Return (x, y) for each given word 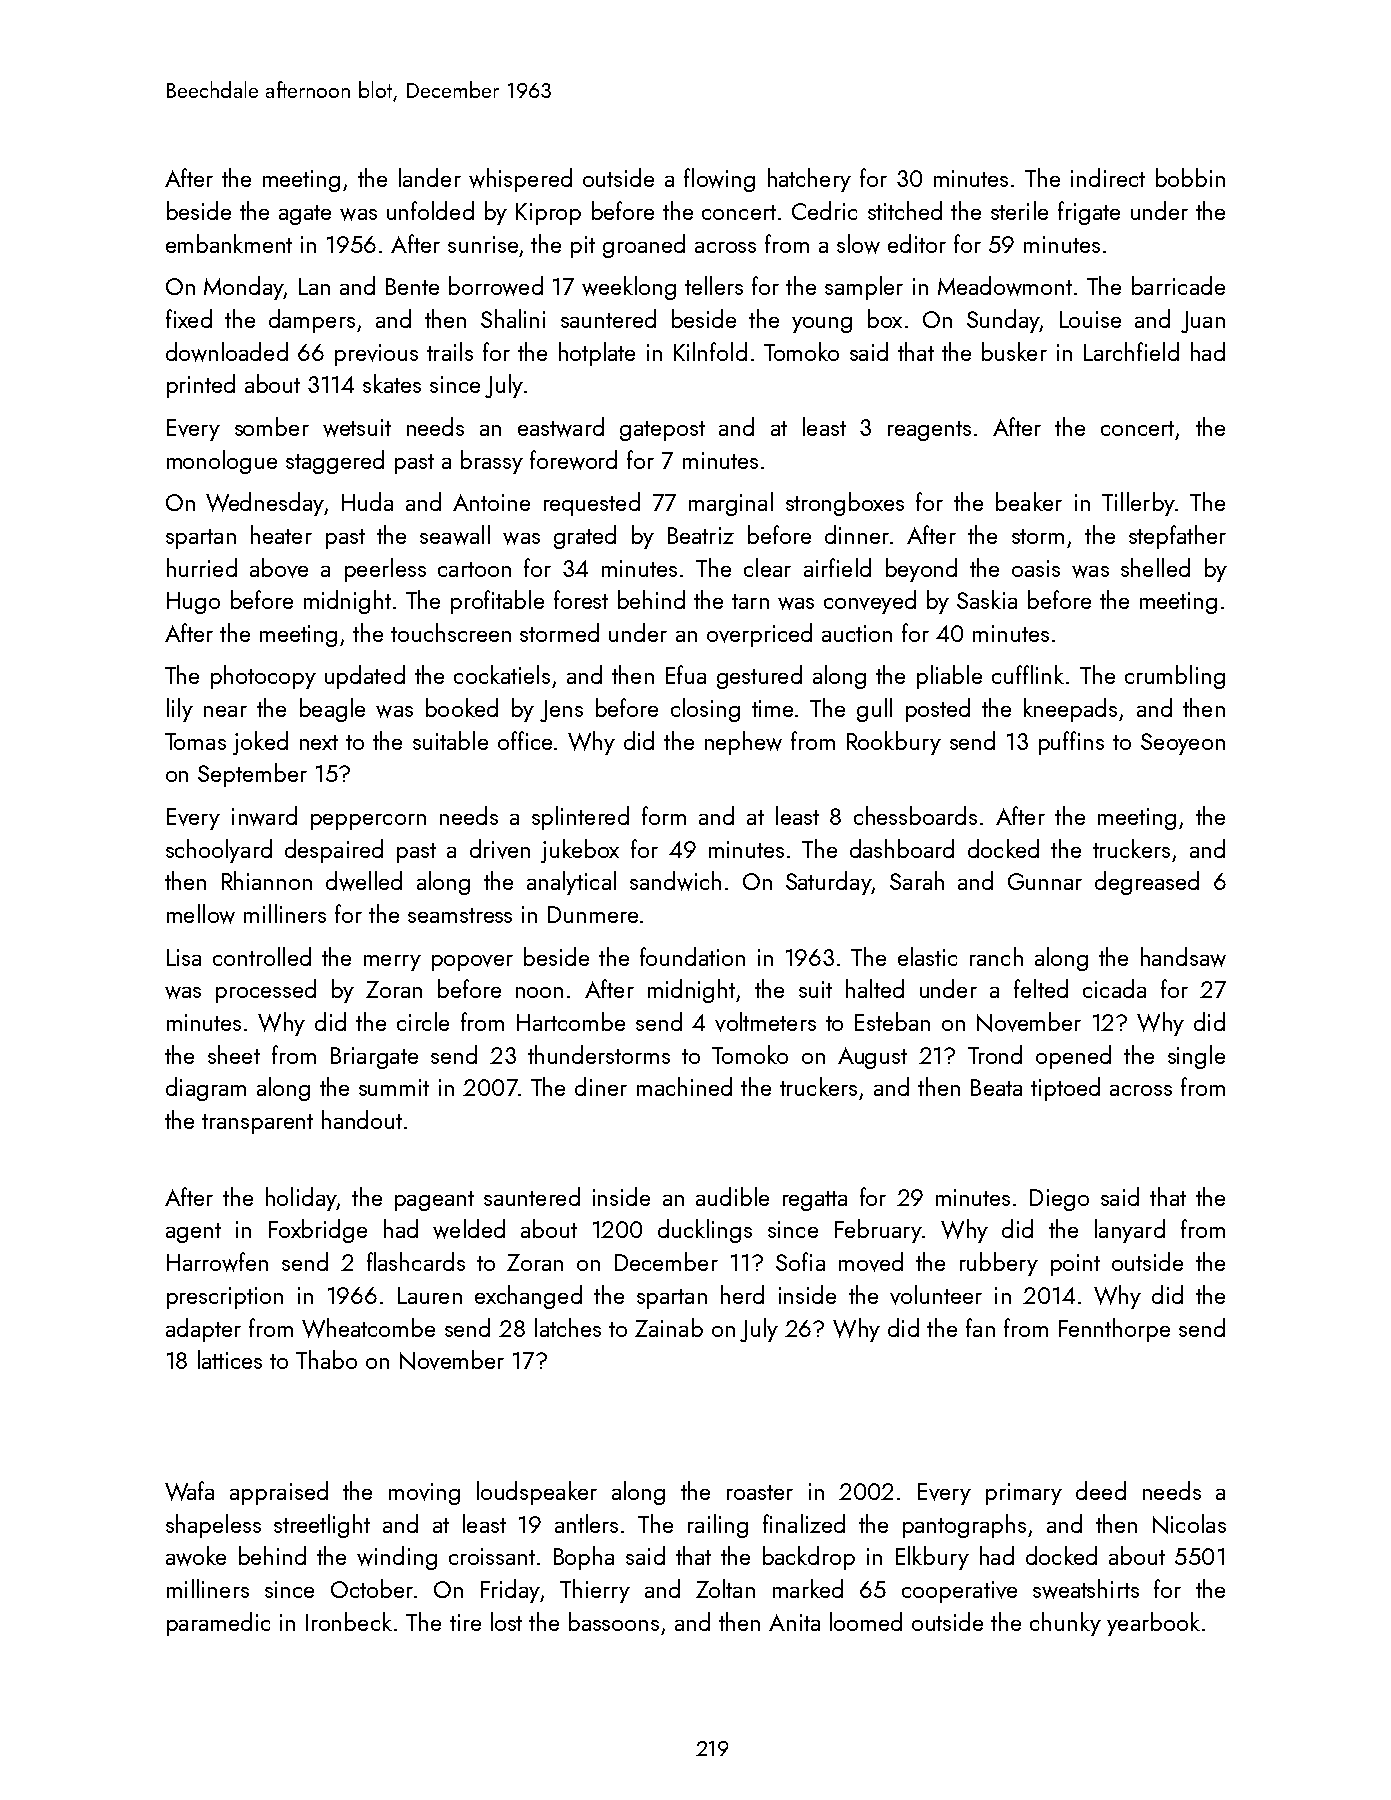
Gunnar (1045, 881)
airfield (837, 567)
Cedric (824, 210)
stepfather (1177, 537)
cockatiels (502, 674)
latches (568, 1327)
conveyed (870, 602)
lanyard (1130, 1231)
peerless (385, 570)
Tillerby (1138, 504)
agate (305, 215)
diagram (206, 1089)
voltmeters (765, 1022)
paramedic (218, 1624)
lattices (230, 1359)
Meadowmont (1005, 286)
